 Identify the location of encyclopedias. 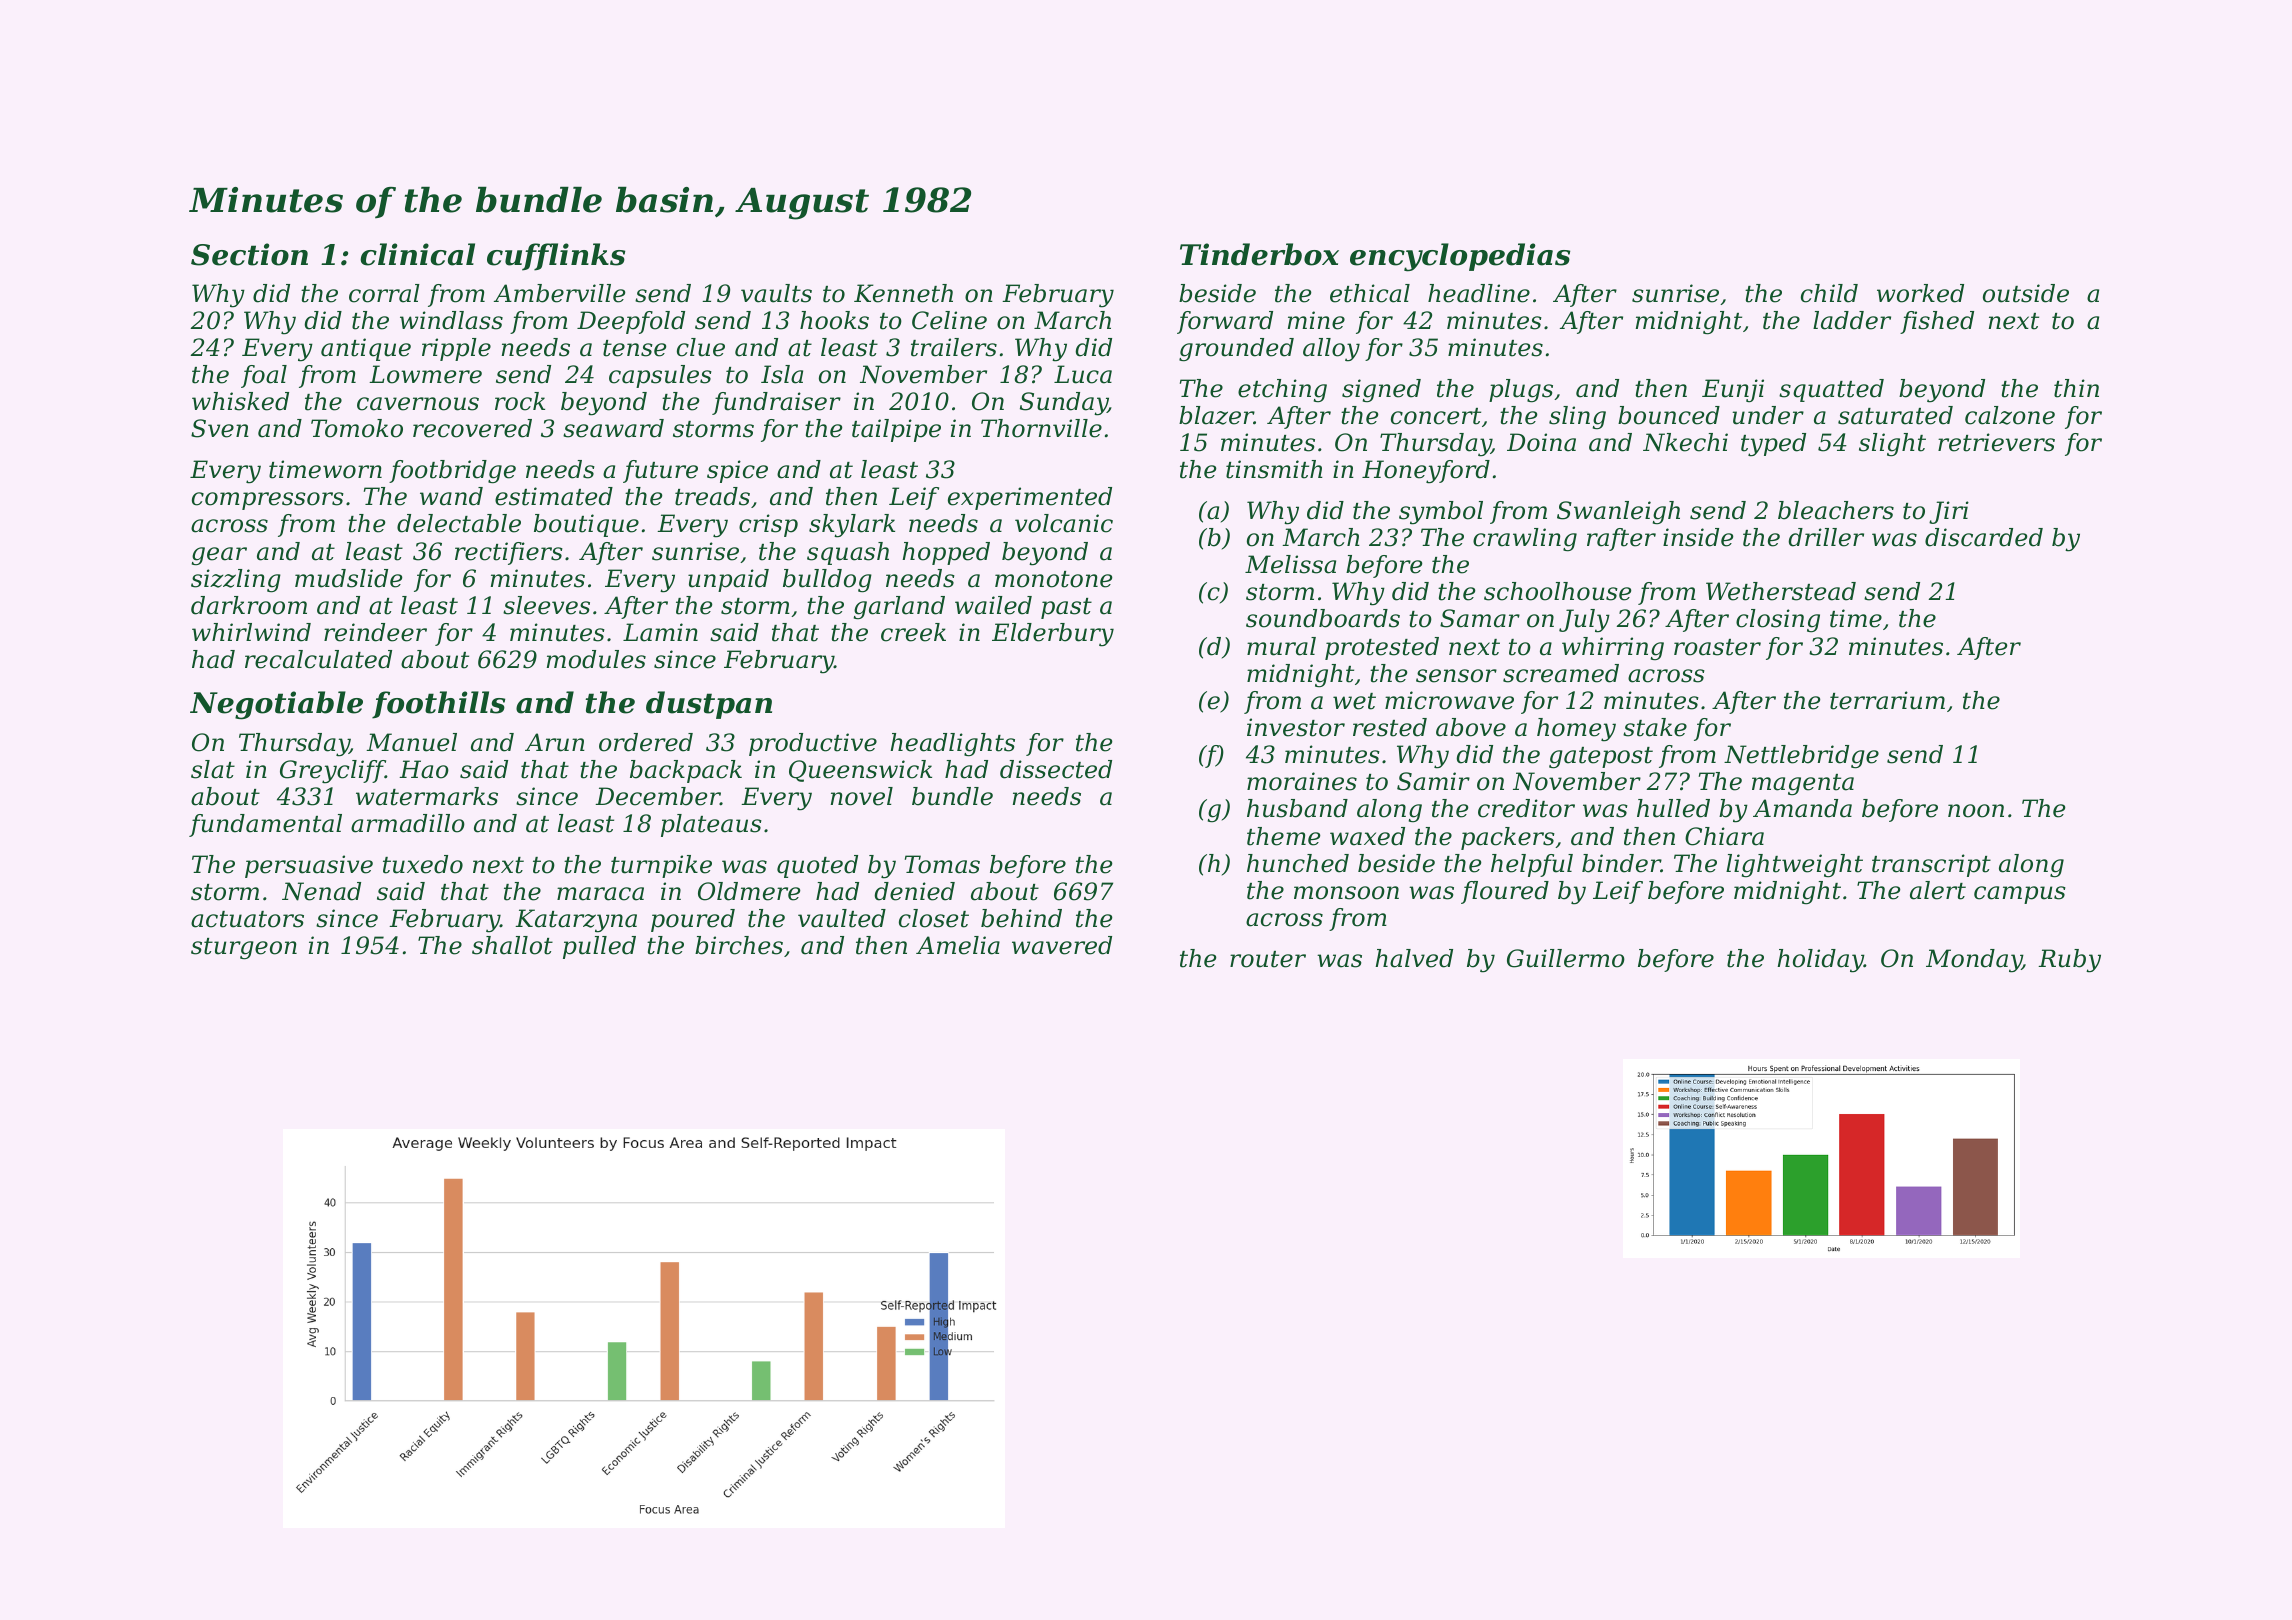
(1460, 257).
